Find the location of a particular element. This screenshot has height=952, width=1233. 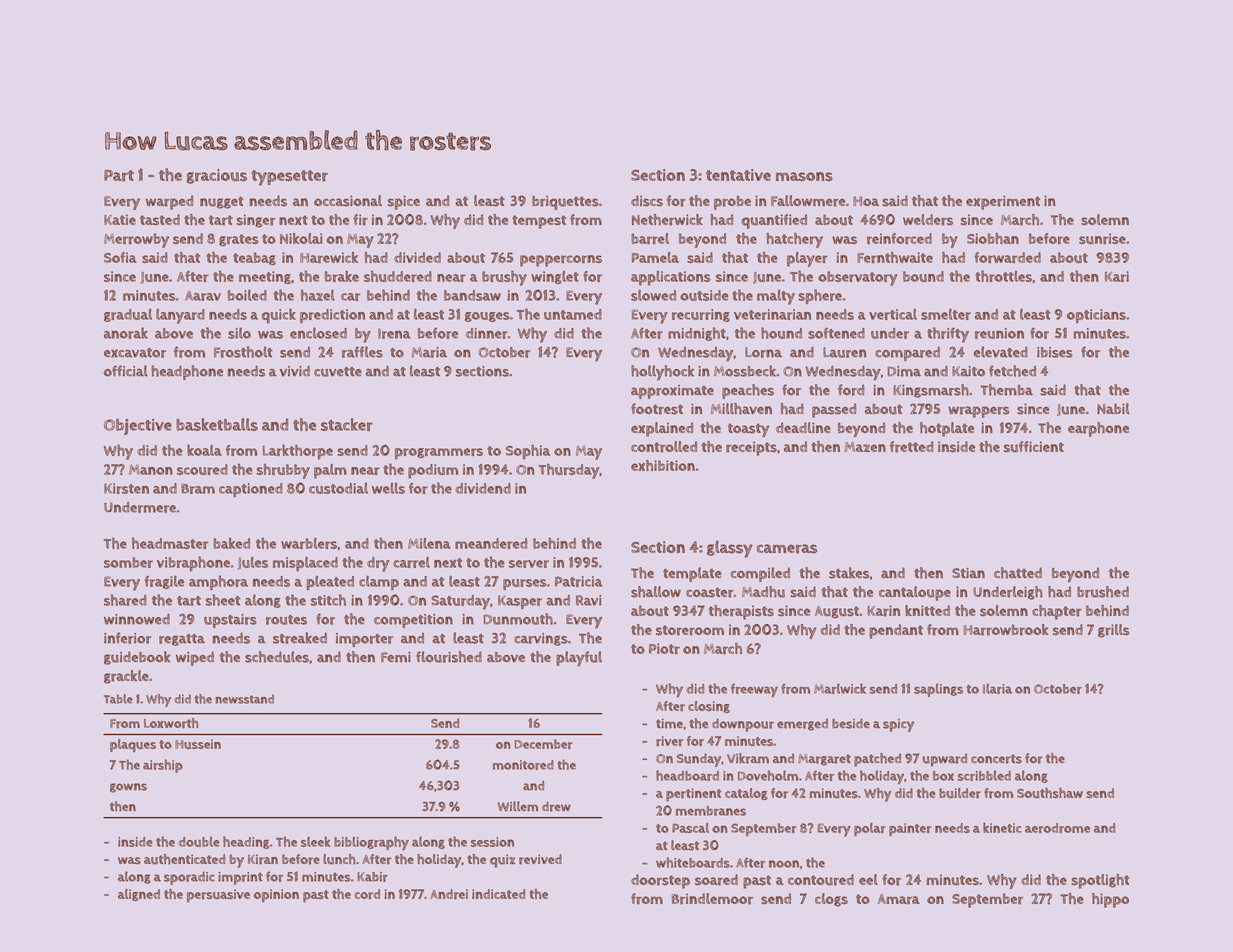

opinion is located at coordinates (276, 895).
